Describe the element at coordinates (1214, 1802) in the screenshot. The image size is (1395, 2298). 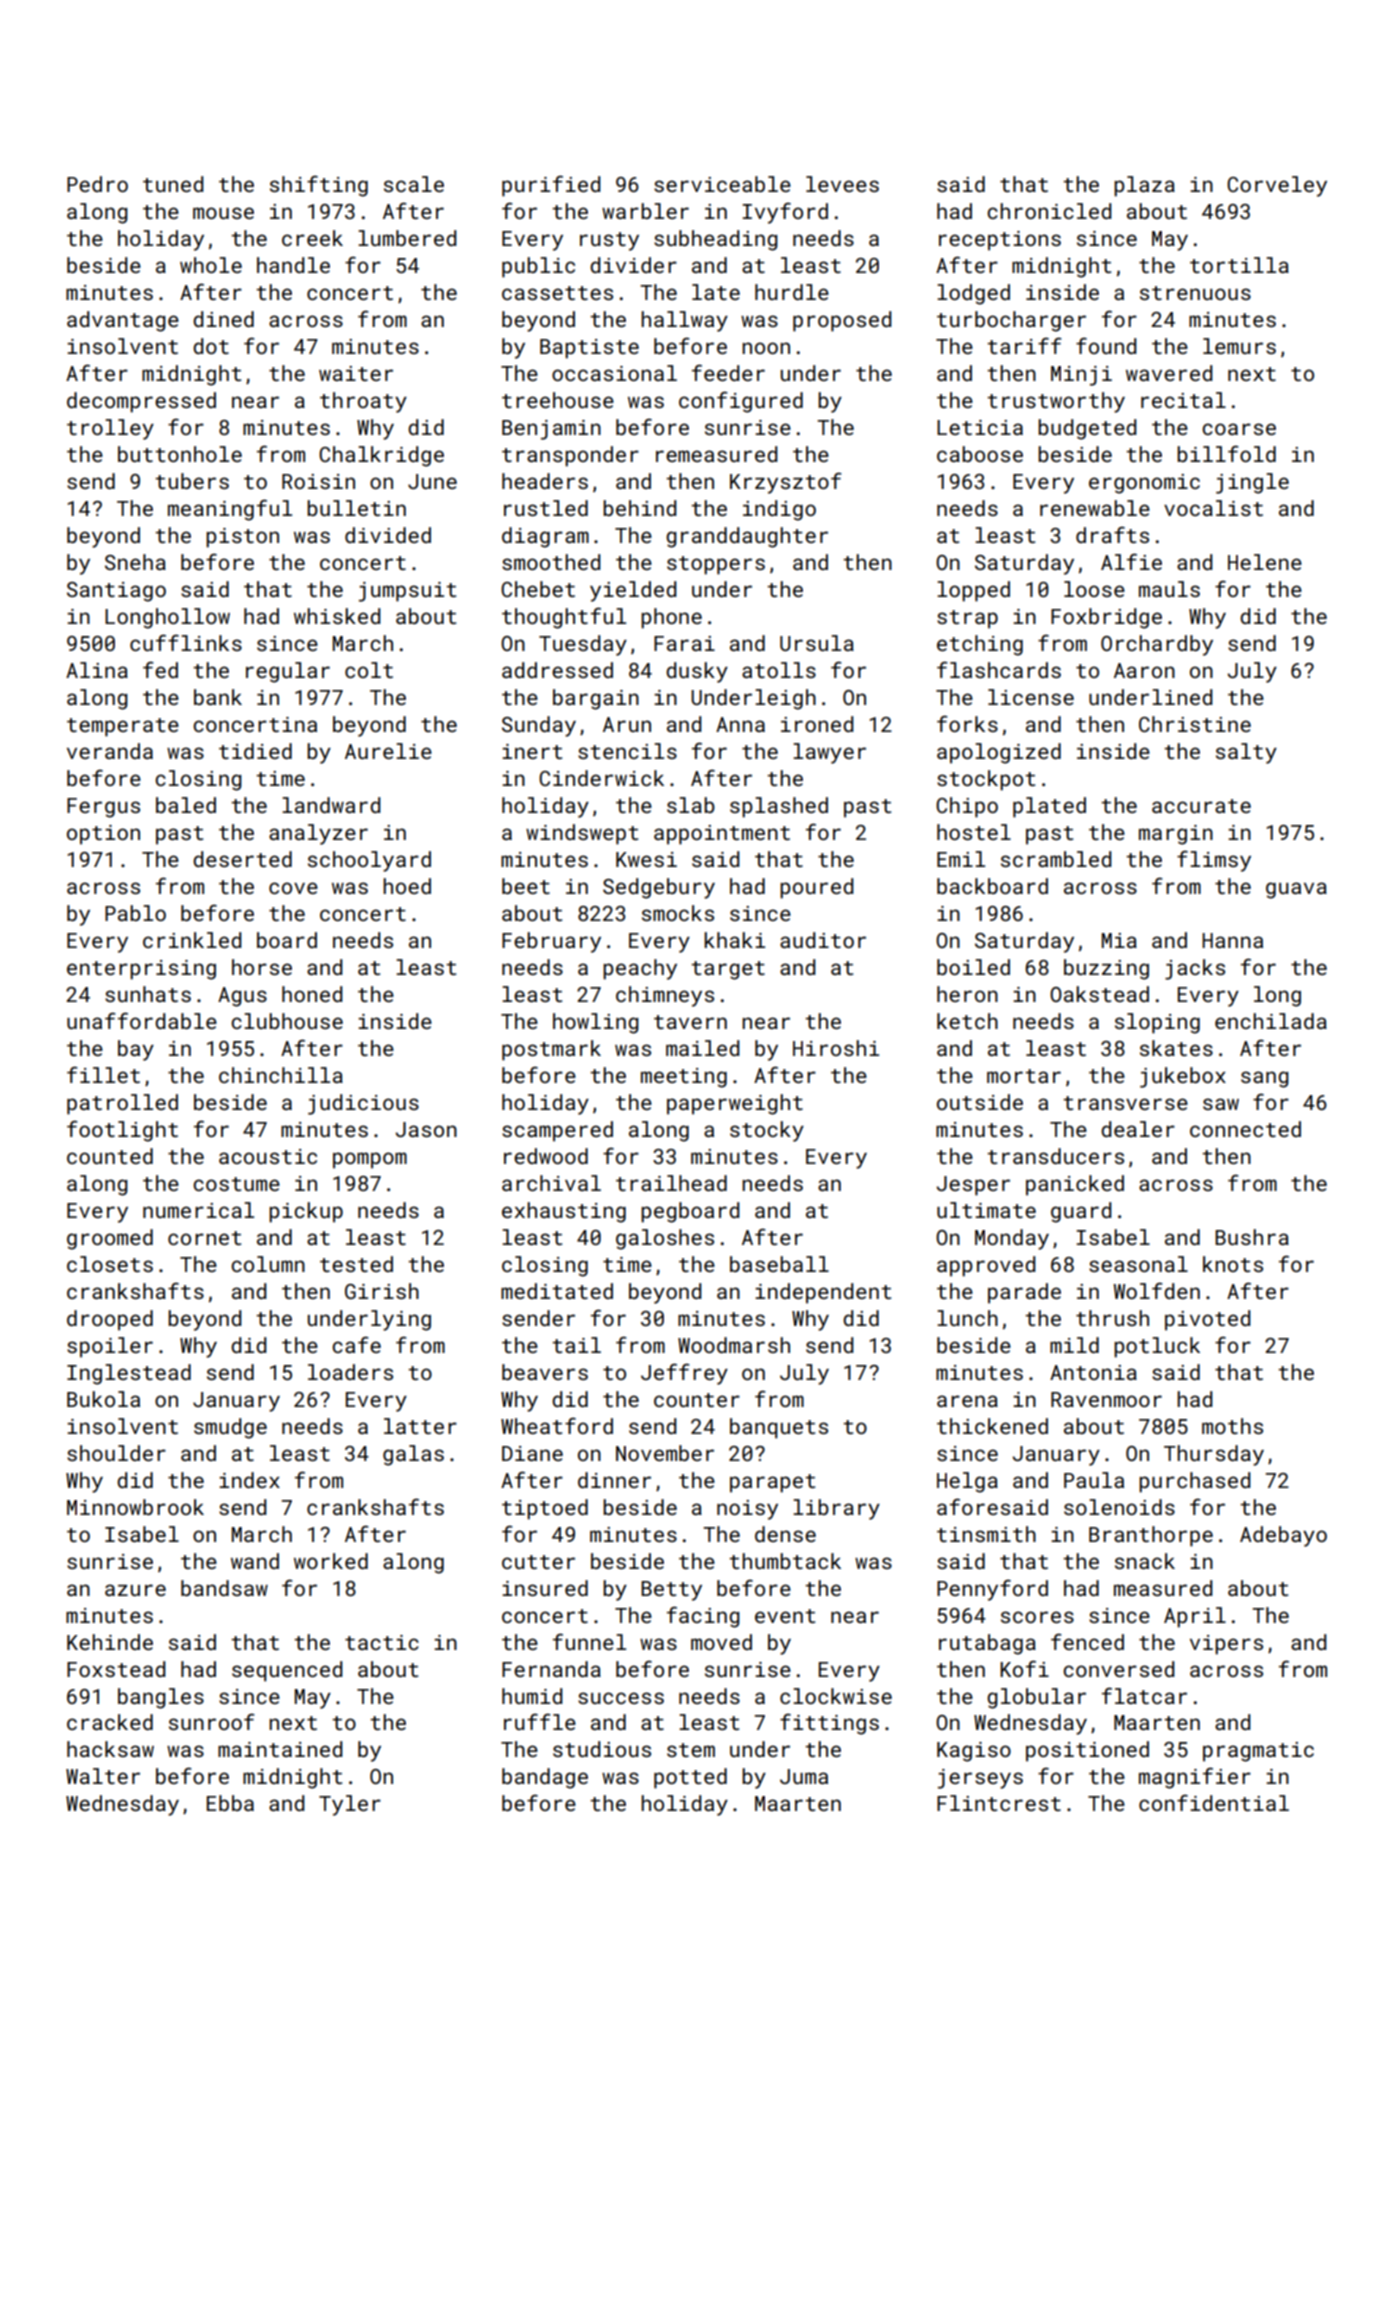
I see `confidential` at that location.
